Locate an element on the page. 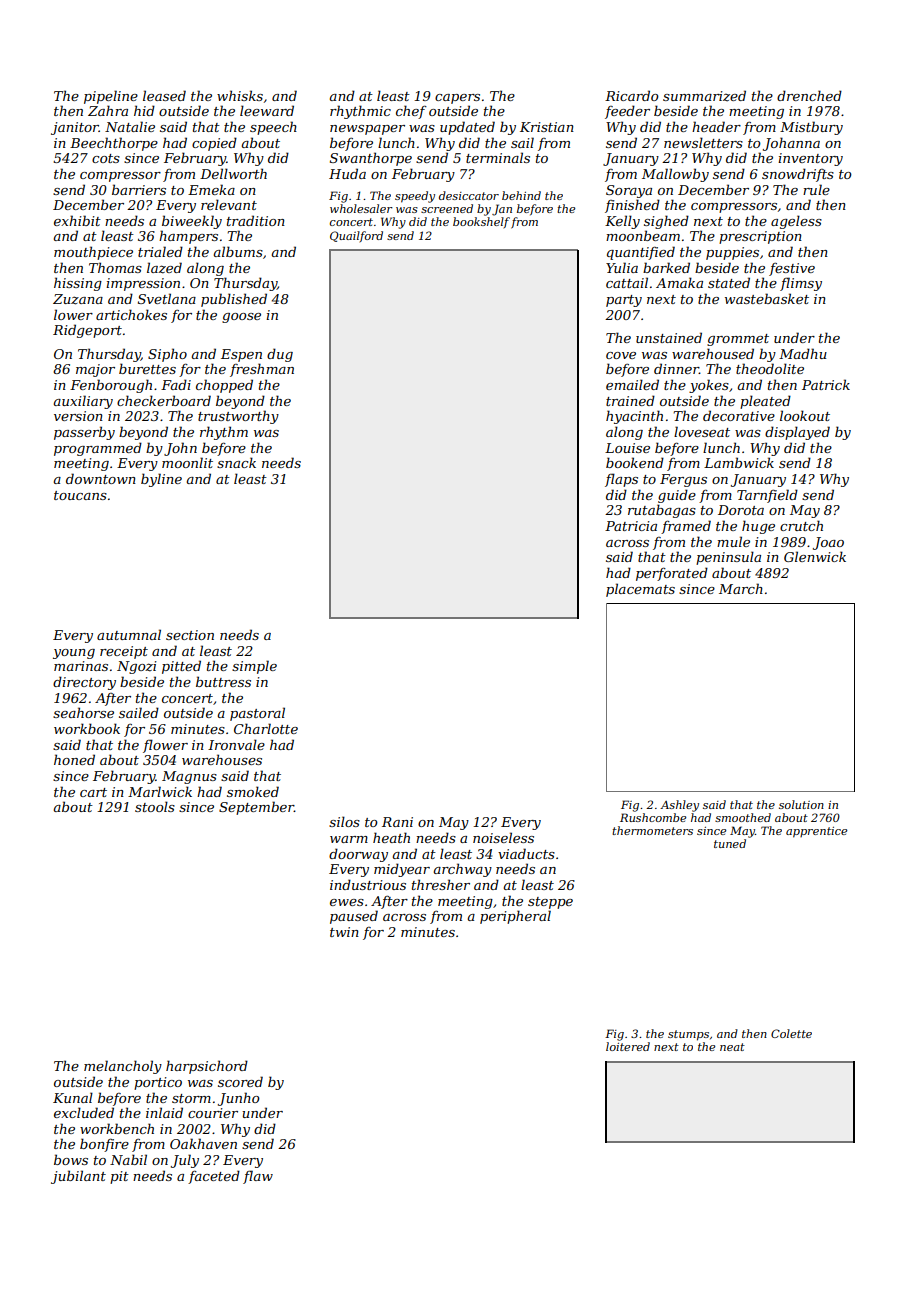 The width and height of the image is (908, 1316). bookshelf is located at coordinates (481, 222).
